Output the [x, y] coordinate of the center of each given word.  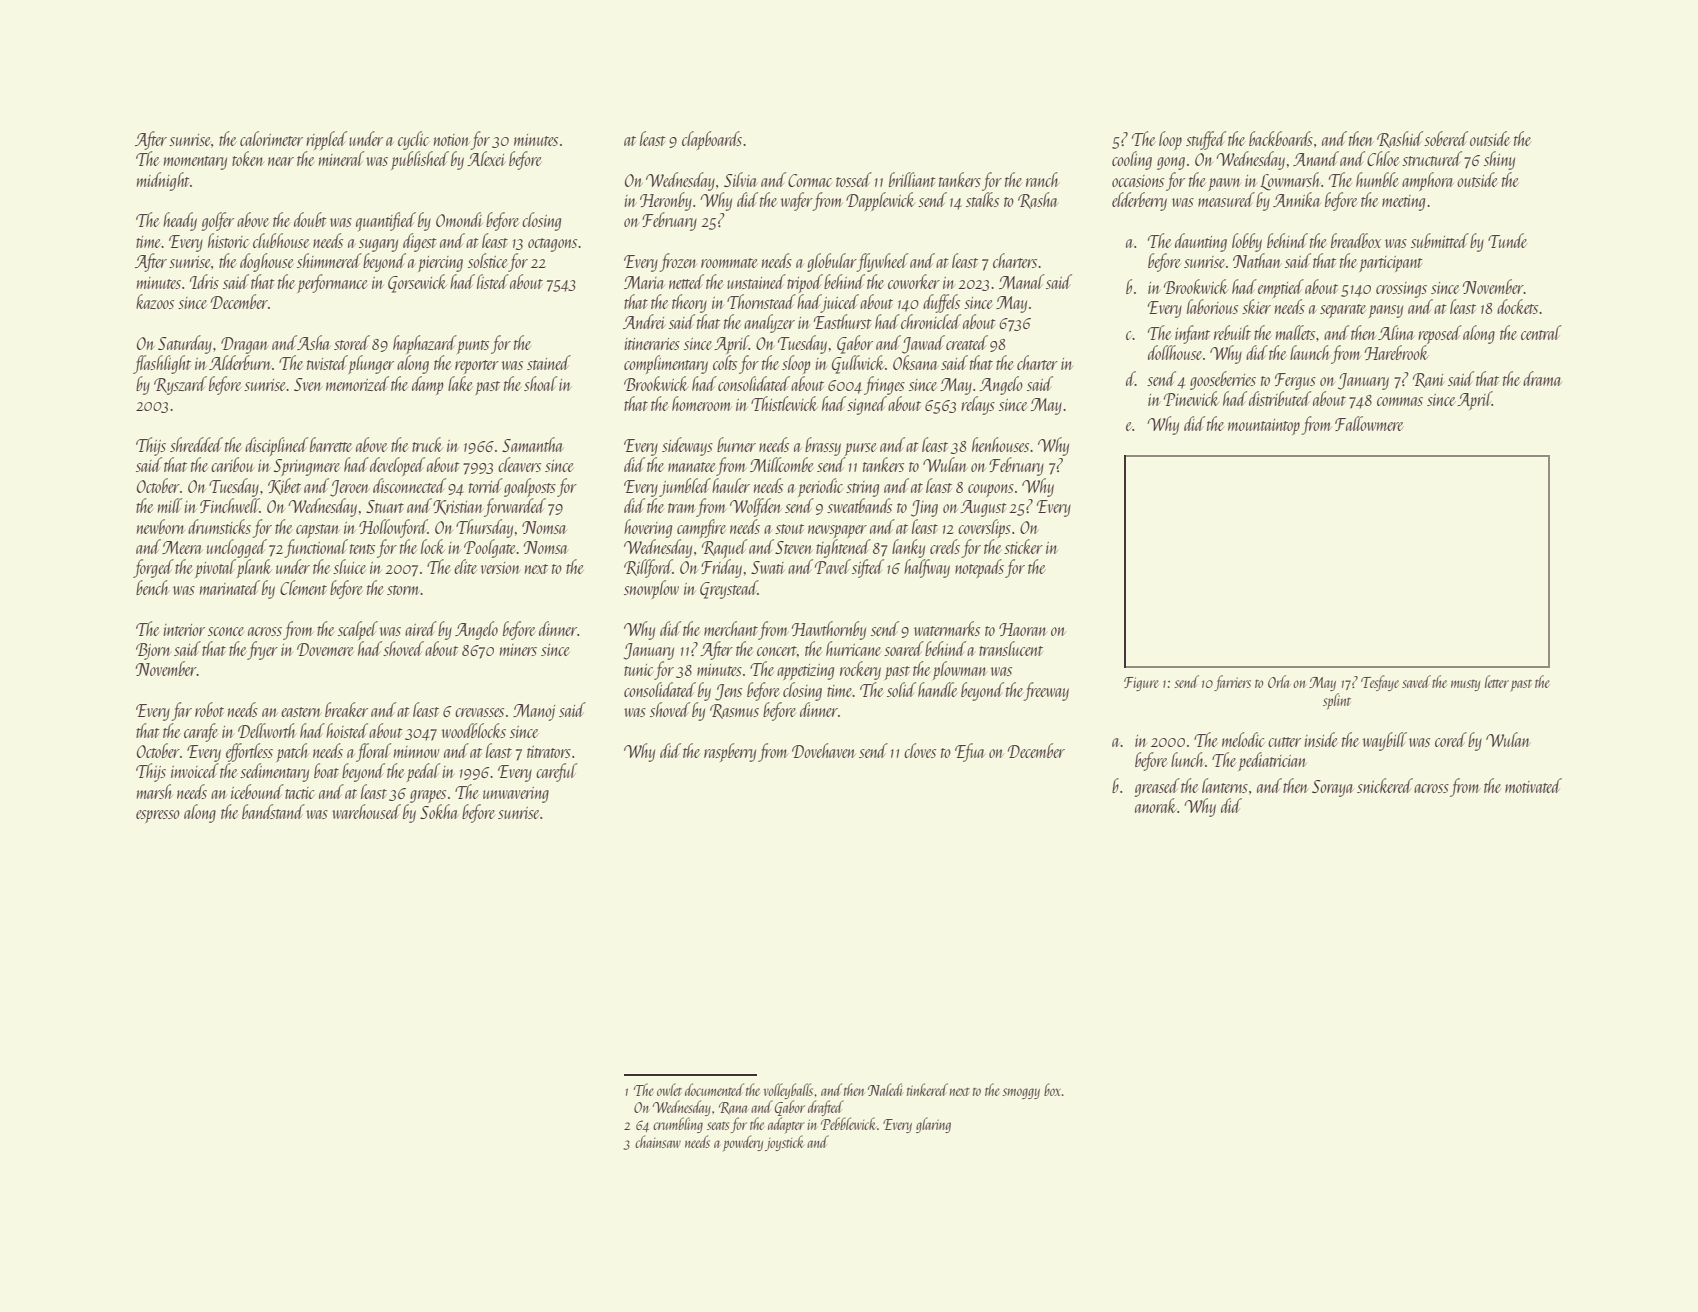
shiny [1499, 160]
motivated [1533, 785]
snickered [1385, 785]
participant [1391, 264]
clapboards [712, 140]
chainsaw [658, 1141]
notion [452, 140]
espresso [158, 816]
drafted [826, 1108]
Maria [644, 282]
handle [937, 689]
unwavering [516, 795]
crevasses [479, 712]
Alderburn [240, 362]
